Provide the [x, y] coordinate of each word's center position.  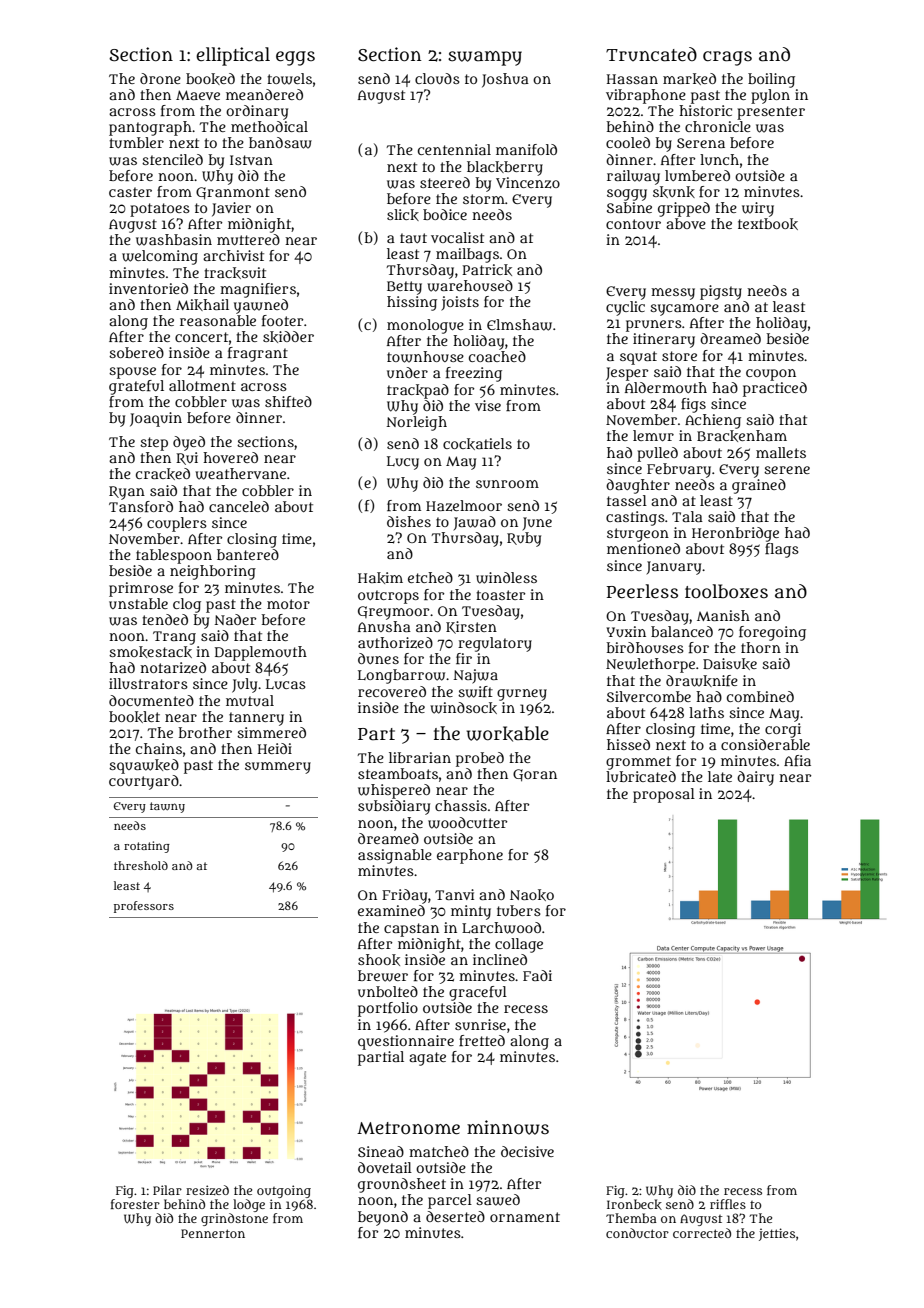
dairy [755, 778]
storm [484, 199]
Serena [701, 143]
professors [144, 907]
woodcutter [467, 823]
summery [278, 768]
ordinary [257, 112]
